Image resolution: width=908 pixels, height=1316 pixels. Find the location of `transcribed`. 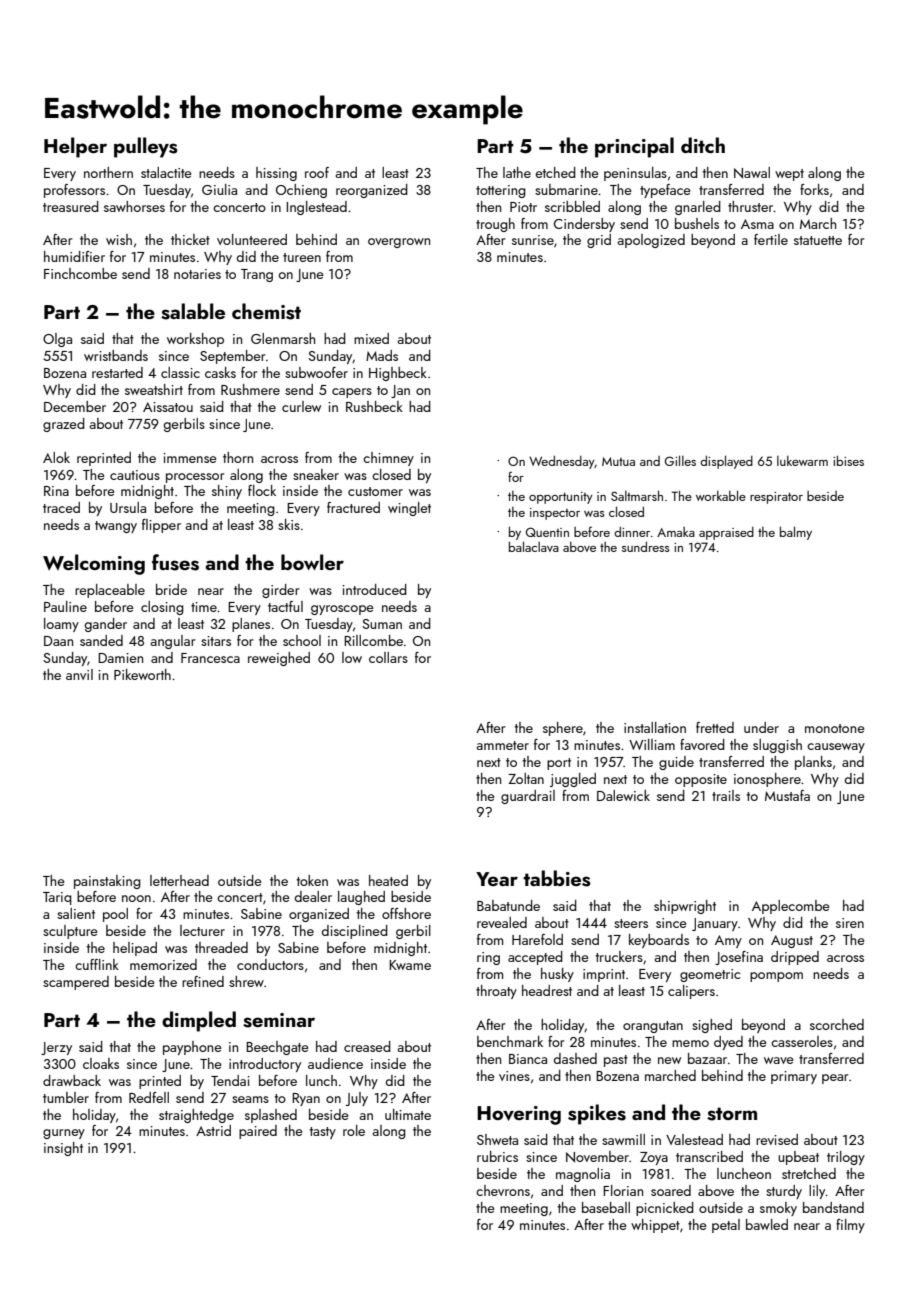

transcribed is located at coordinates (709, 1156).
